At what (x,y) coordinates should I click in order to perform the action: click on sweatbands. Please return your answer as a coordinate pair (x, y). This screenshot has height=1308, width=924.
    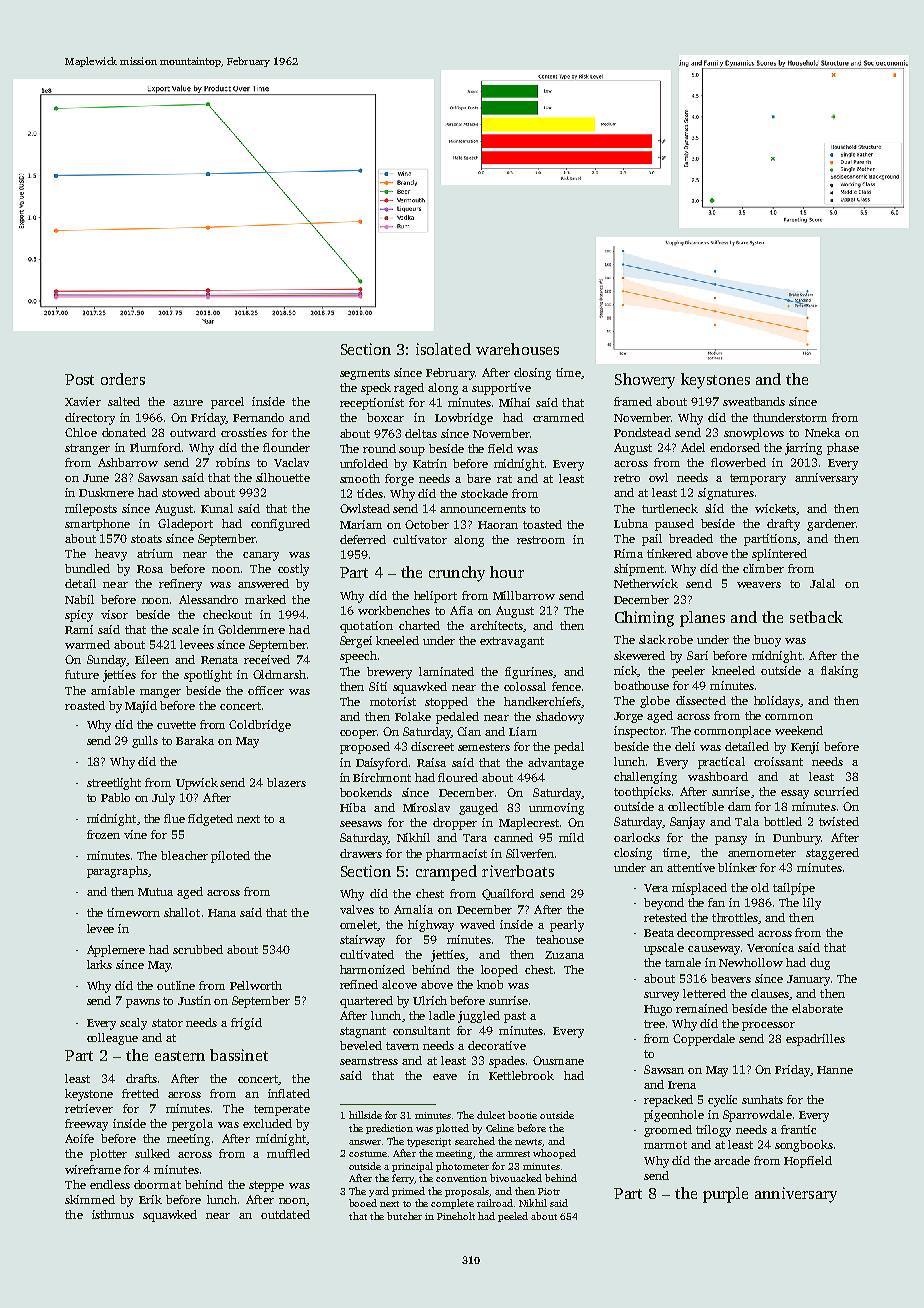
    Looking at the image, I should click on (754, 401).
